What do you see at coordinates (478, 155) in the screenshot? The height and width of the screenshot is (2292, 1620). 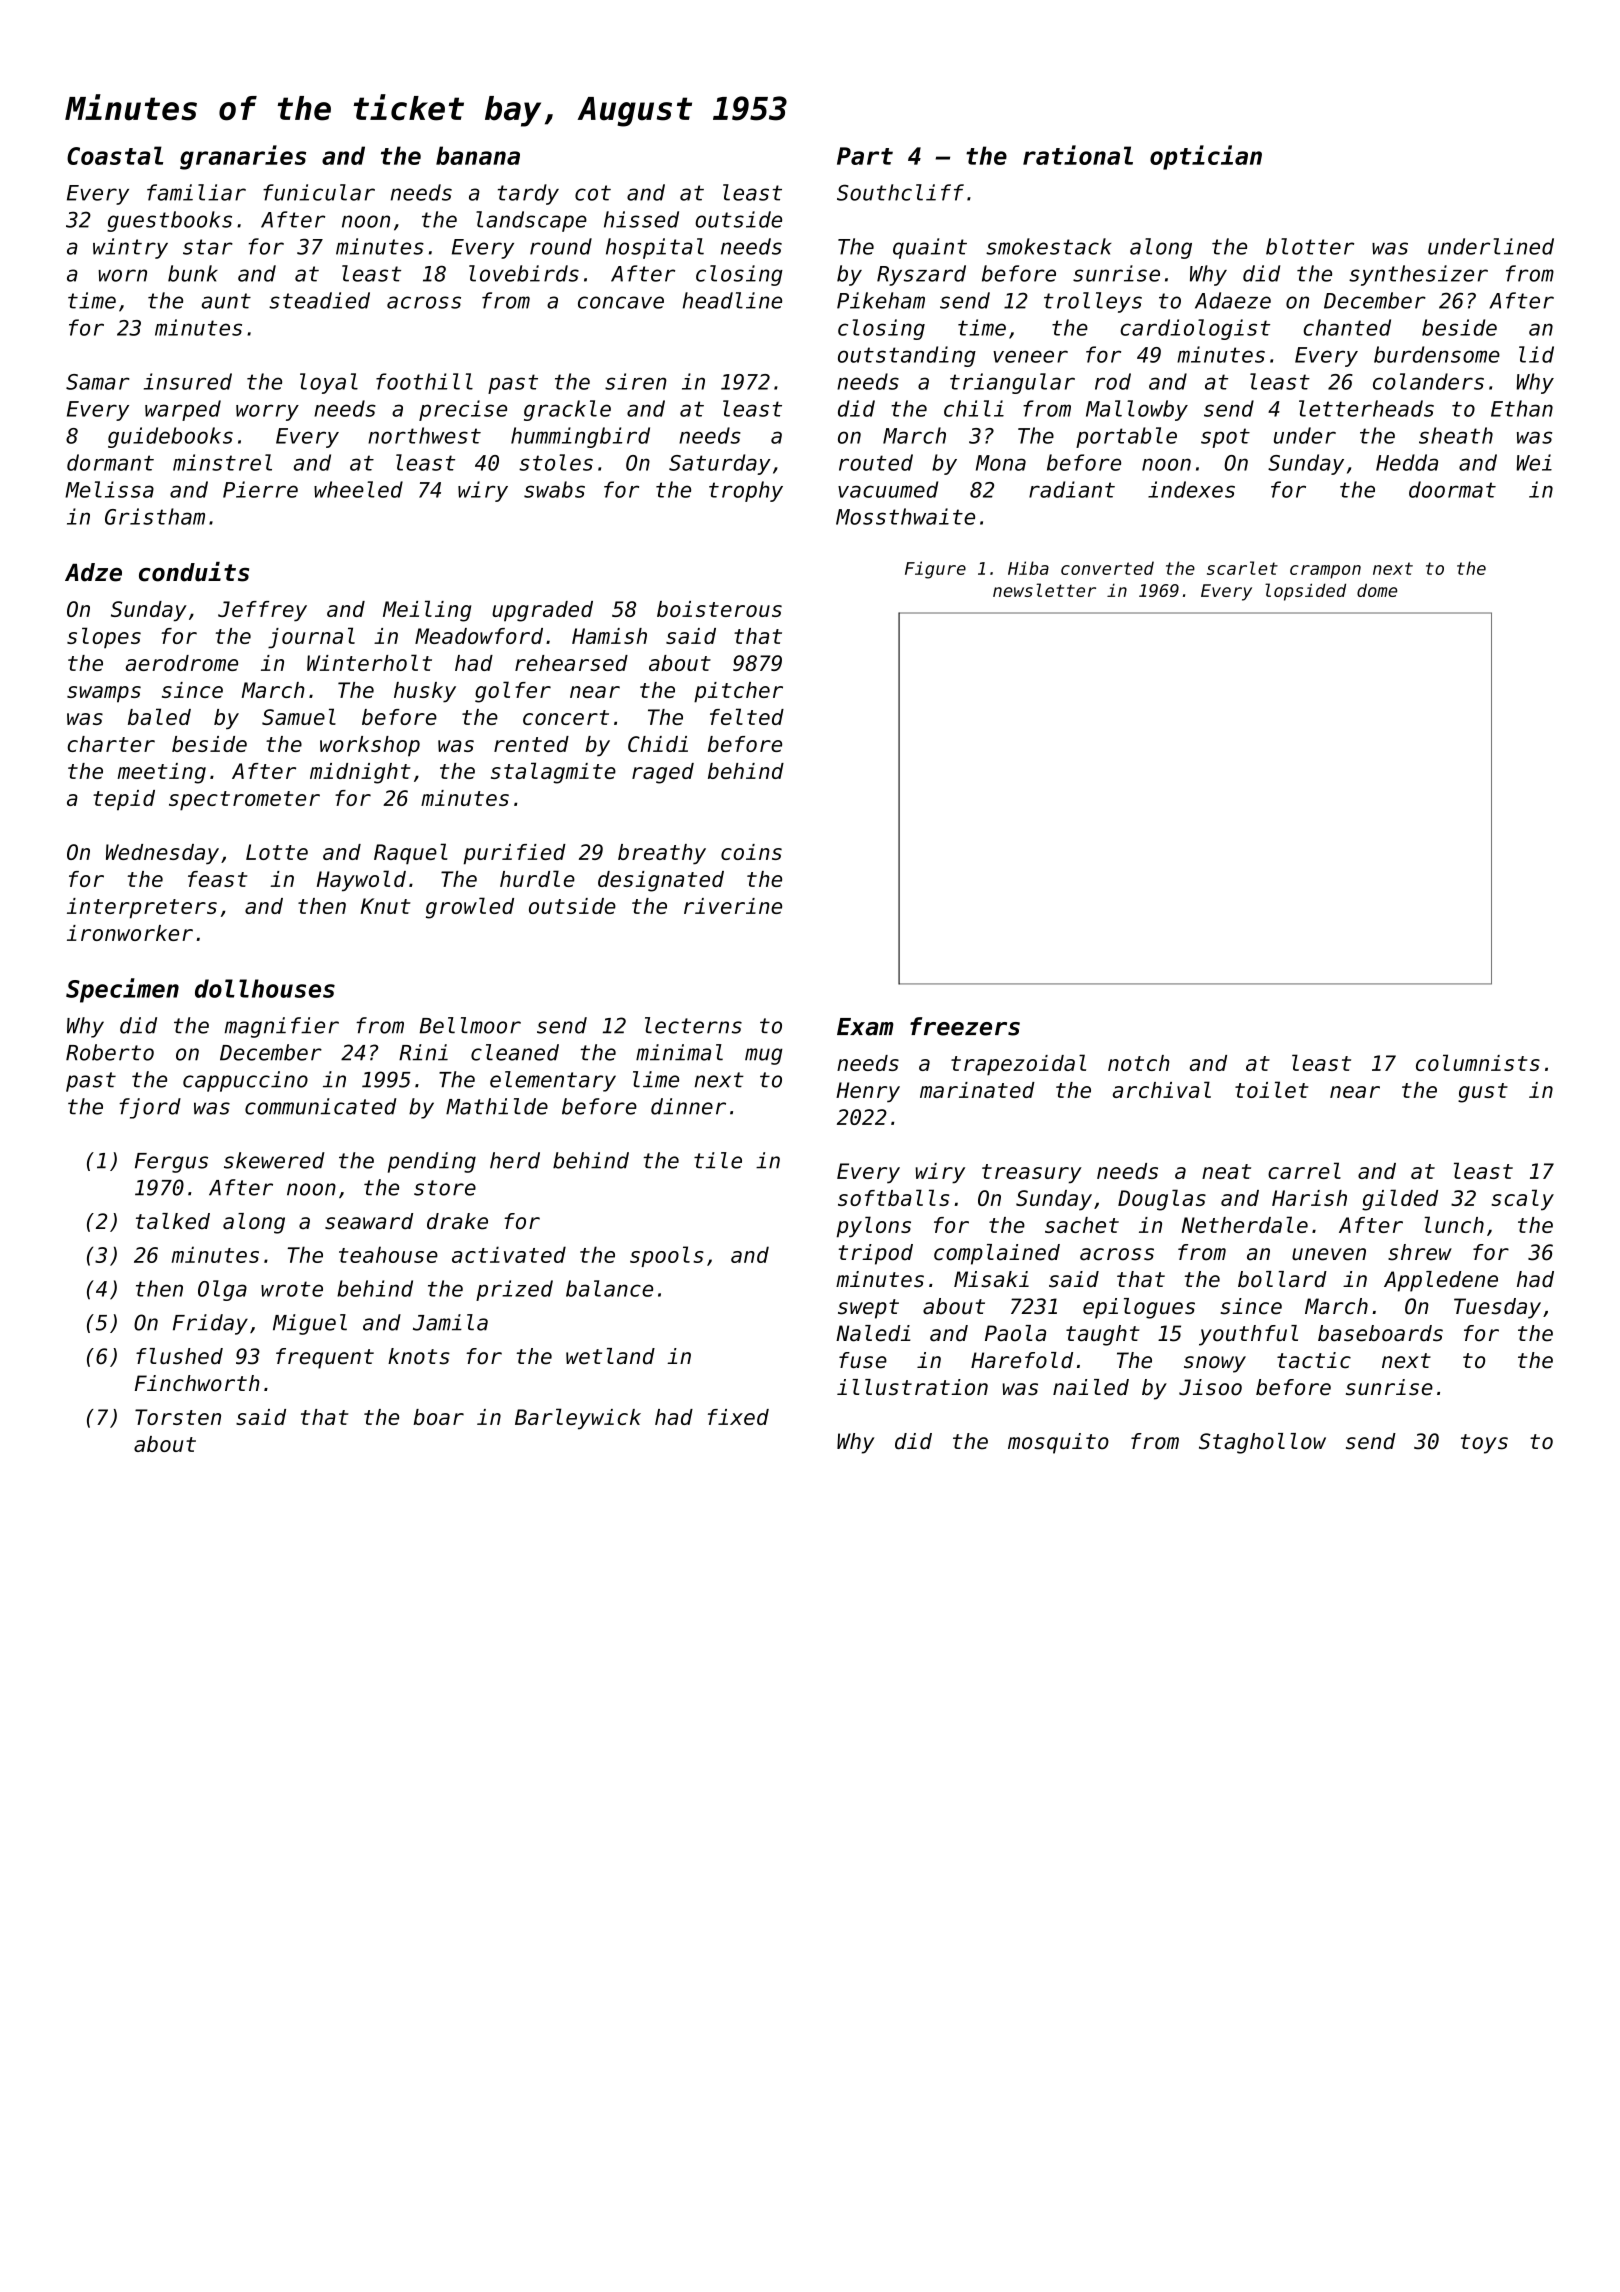 I see `banana` at bounding box center [478, 155].
